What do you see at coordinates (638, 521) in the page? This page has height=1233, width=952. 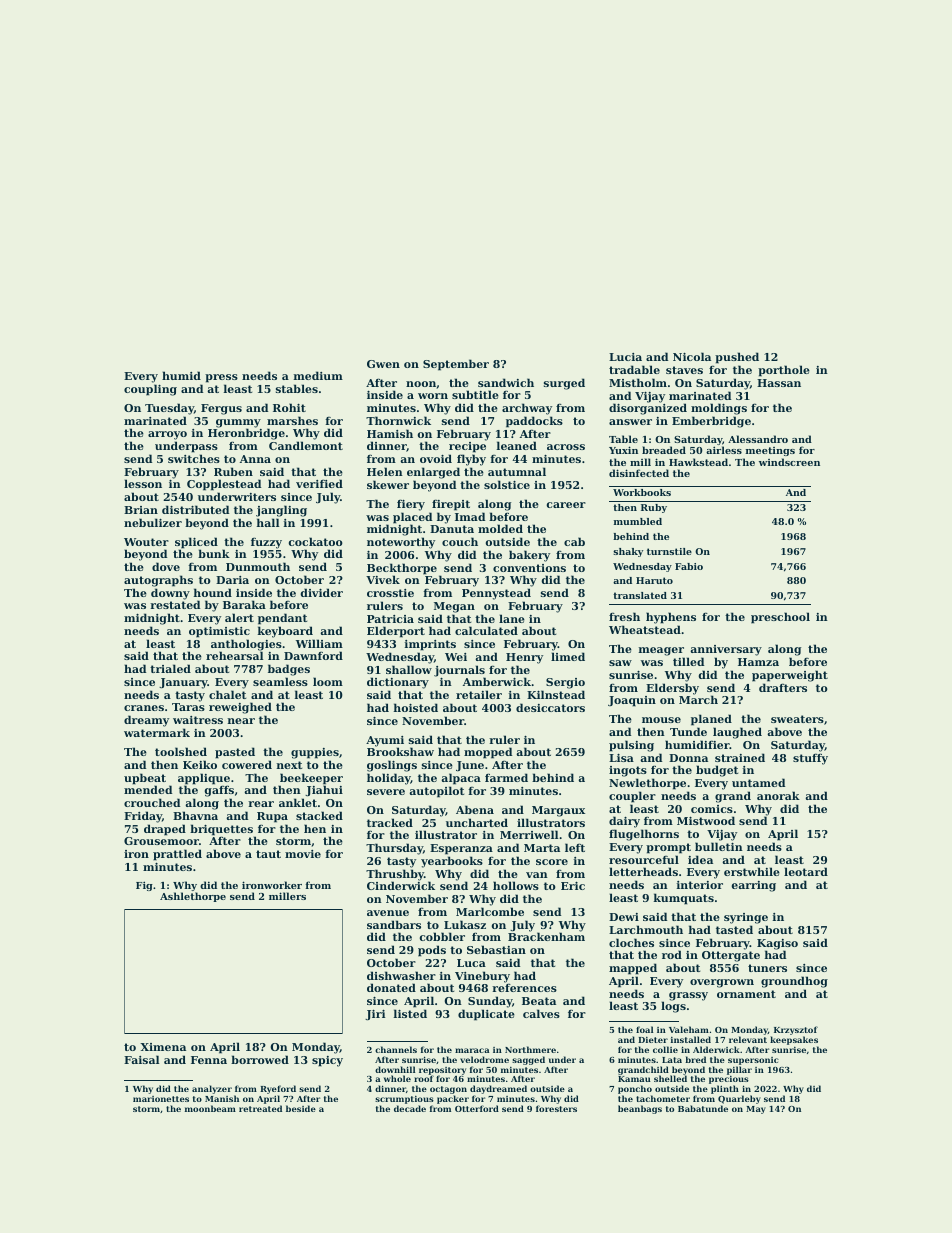 I see `mumbled` at bounding box center [638, 521].
